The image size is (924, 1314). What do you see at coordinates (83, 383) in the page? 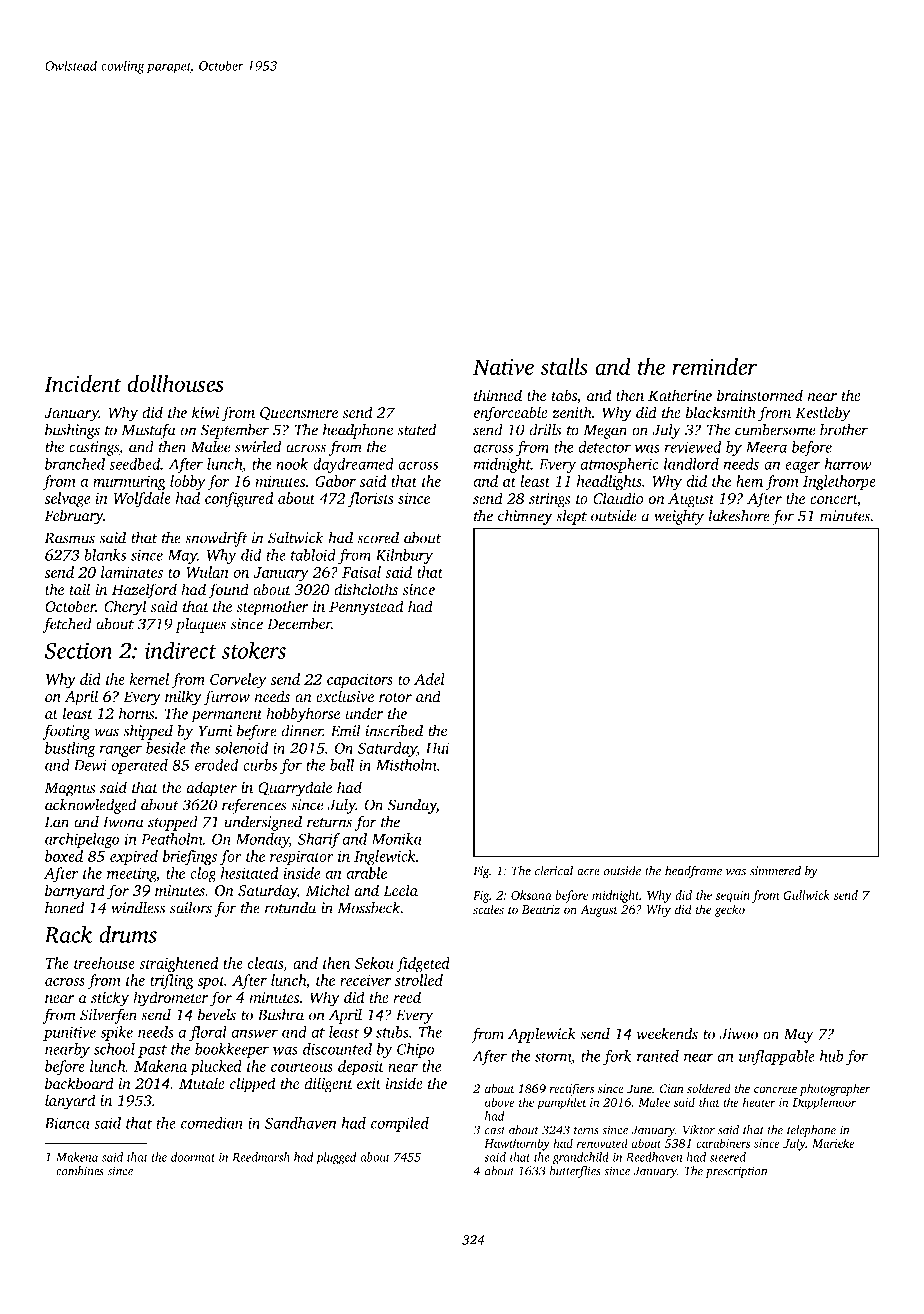
I see `Incident` at bounding box center [83, 383].
